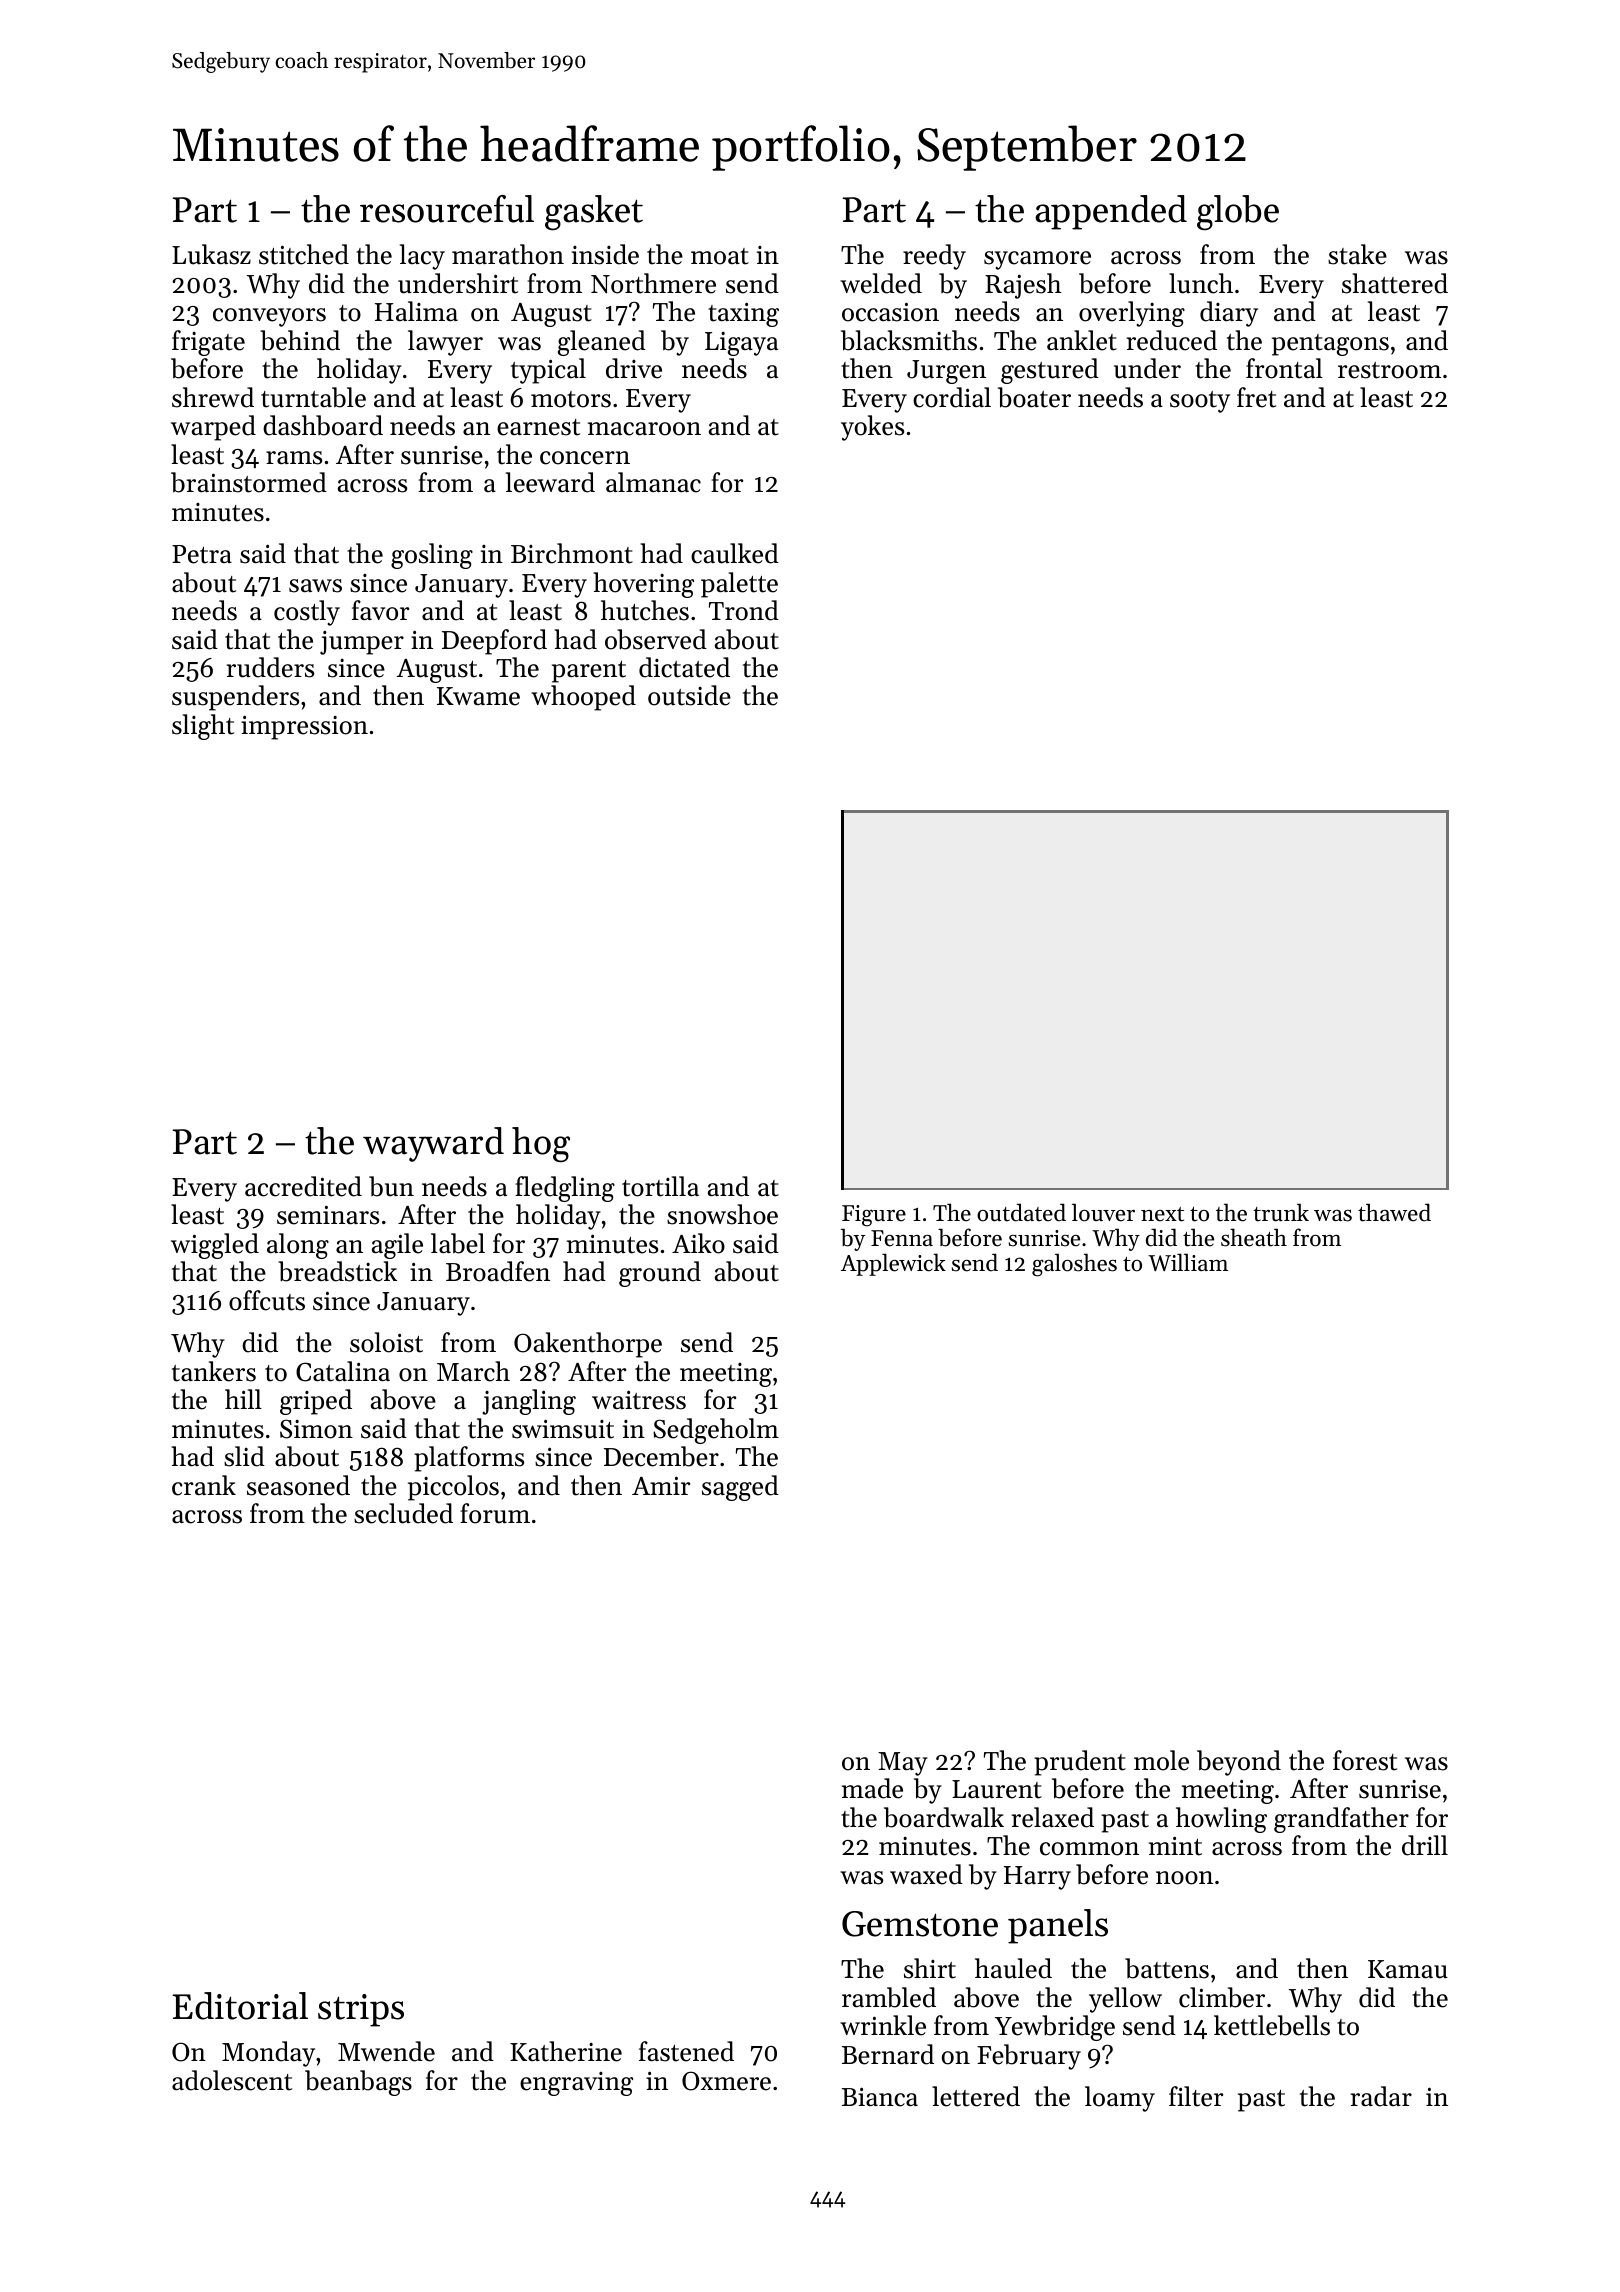 The height and width of the document is (2292, 1620). I want to click on thawed, so click(1394, 1212).
